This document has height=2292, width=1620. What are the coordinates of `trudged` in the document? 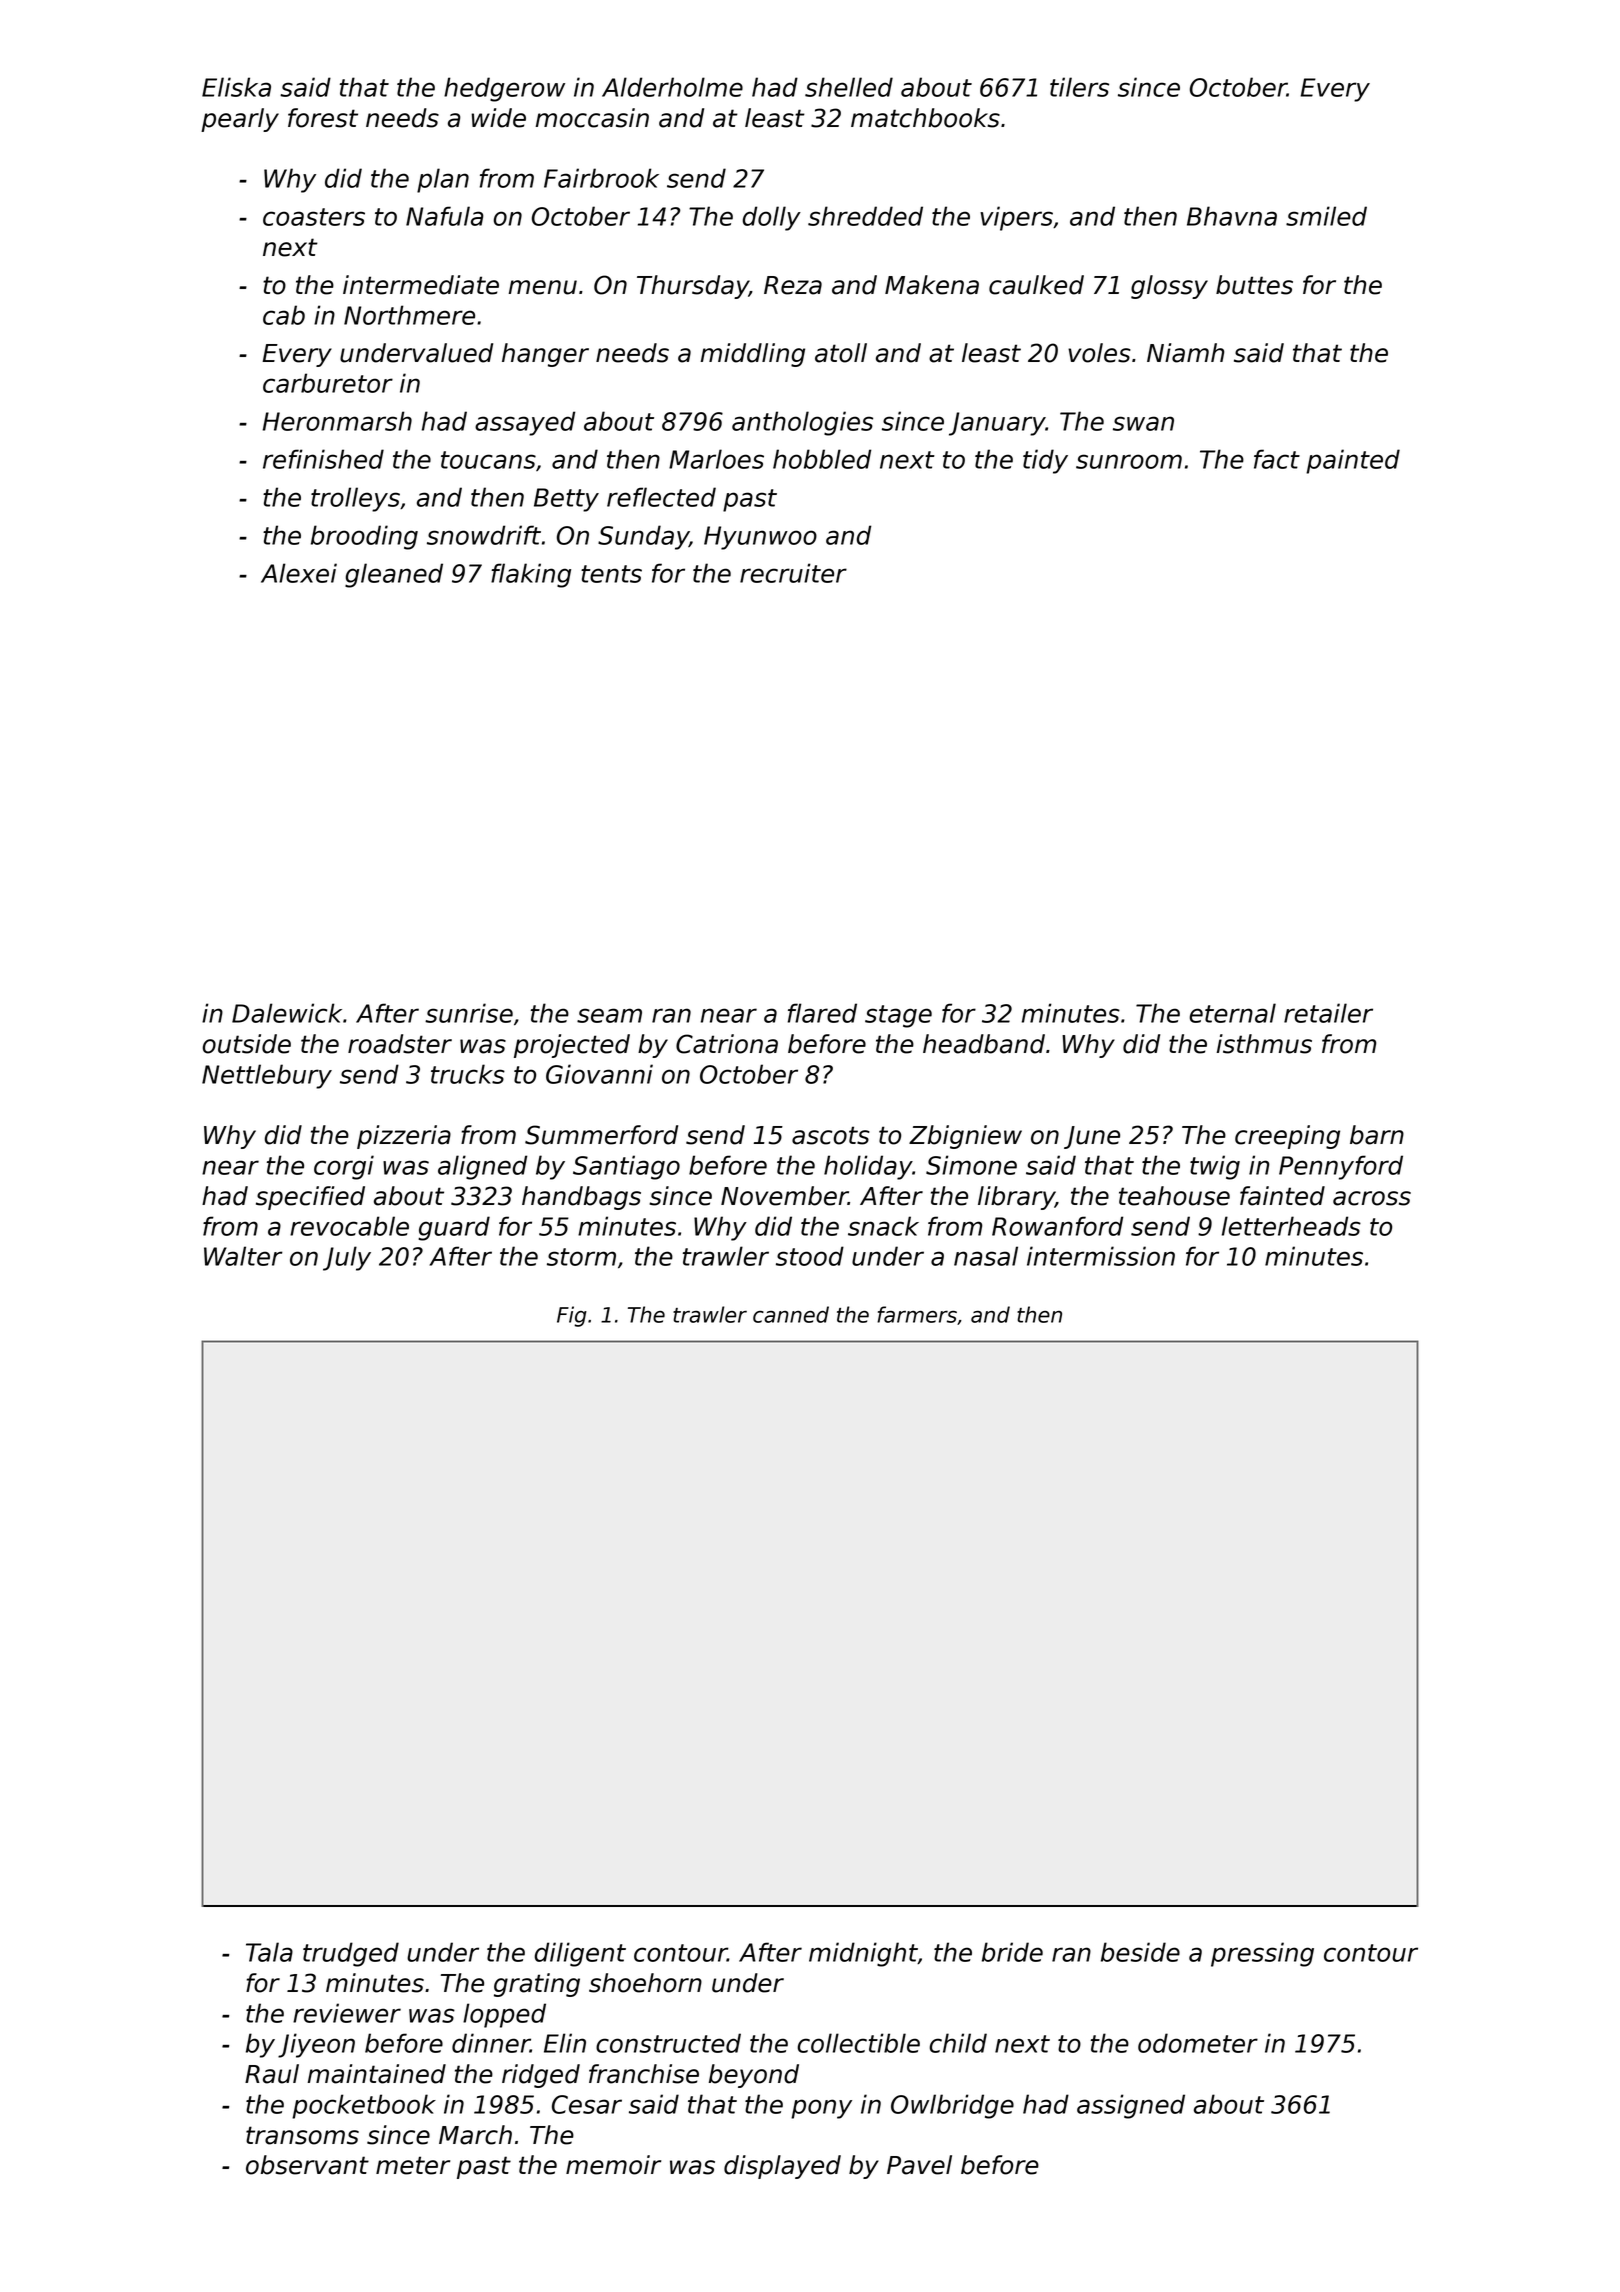 It's located at (351, 1954).
